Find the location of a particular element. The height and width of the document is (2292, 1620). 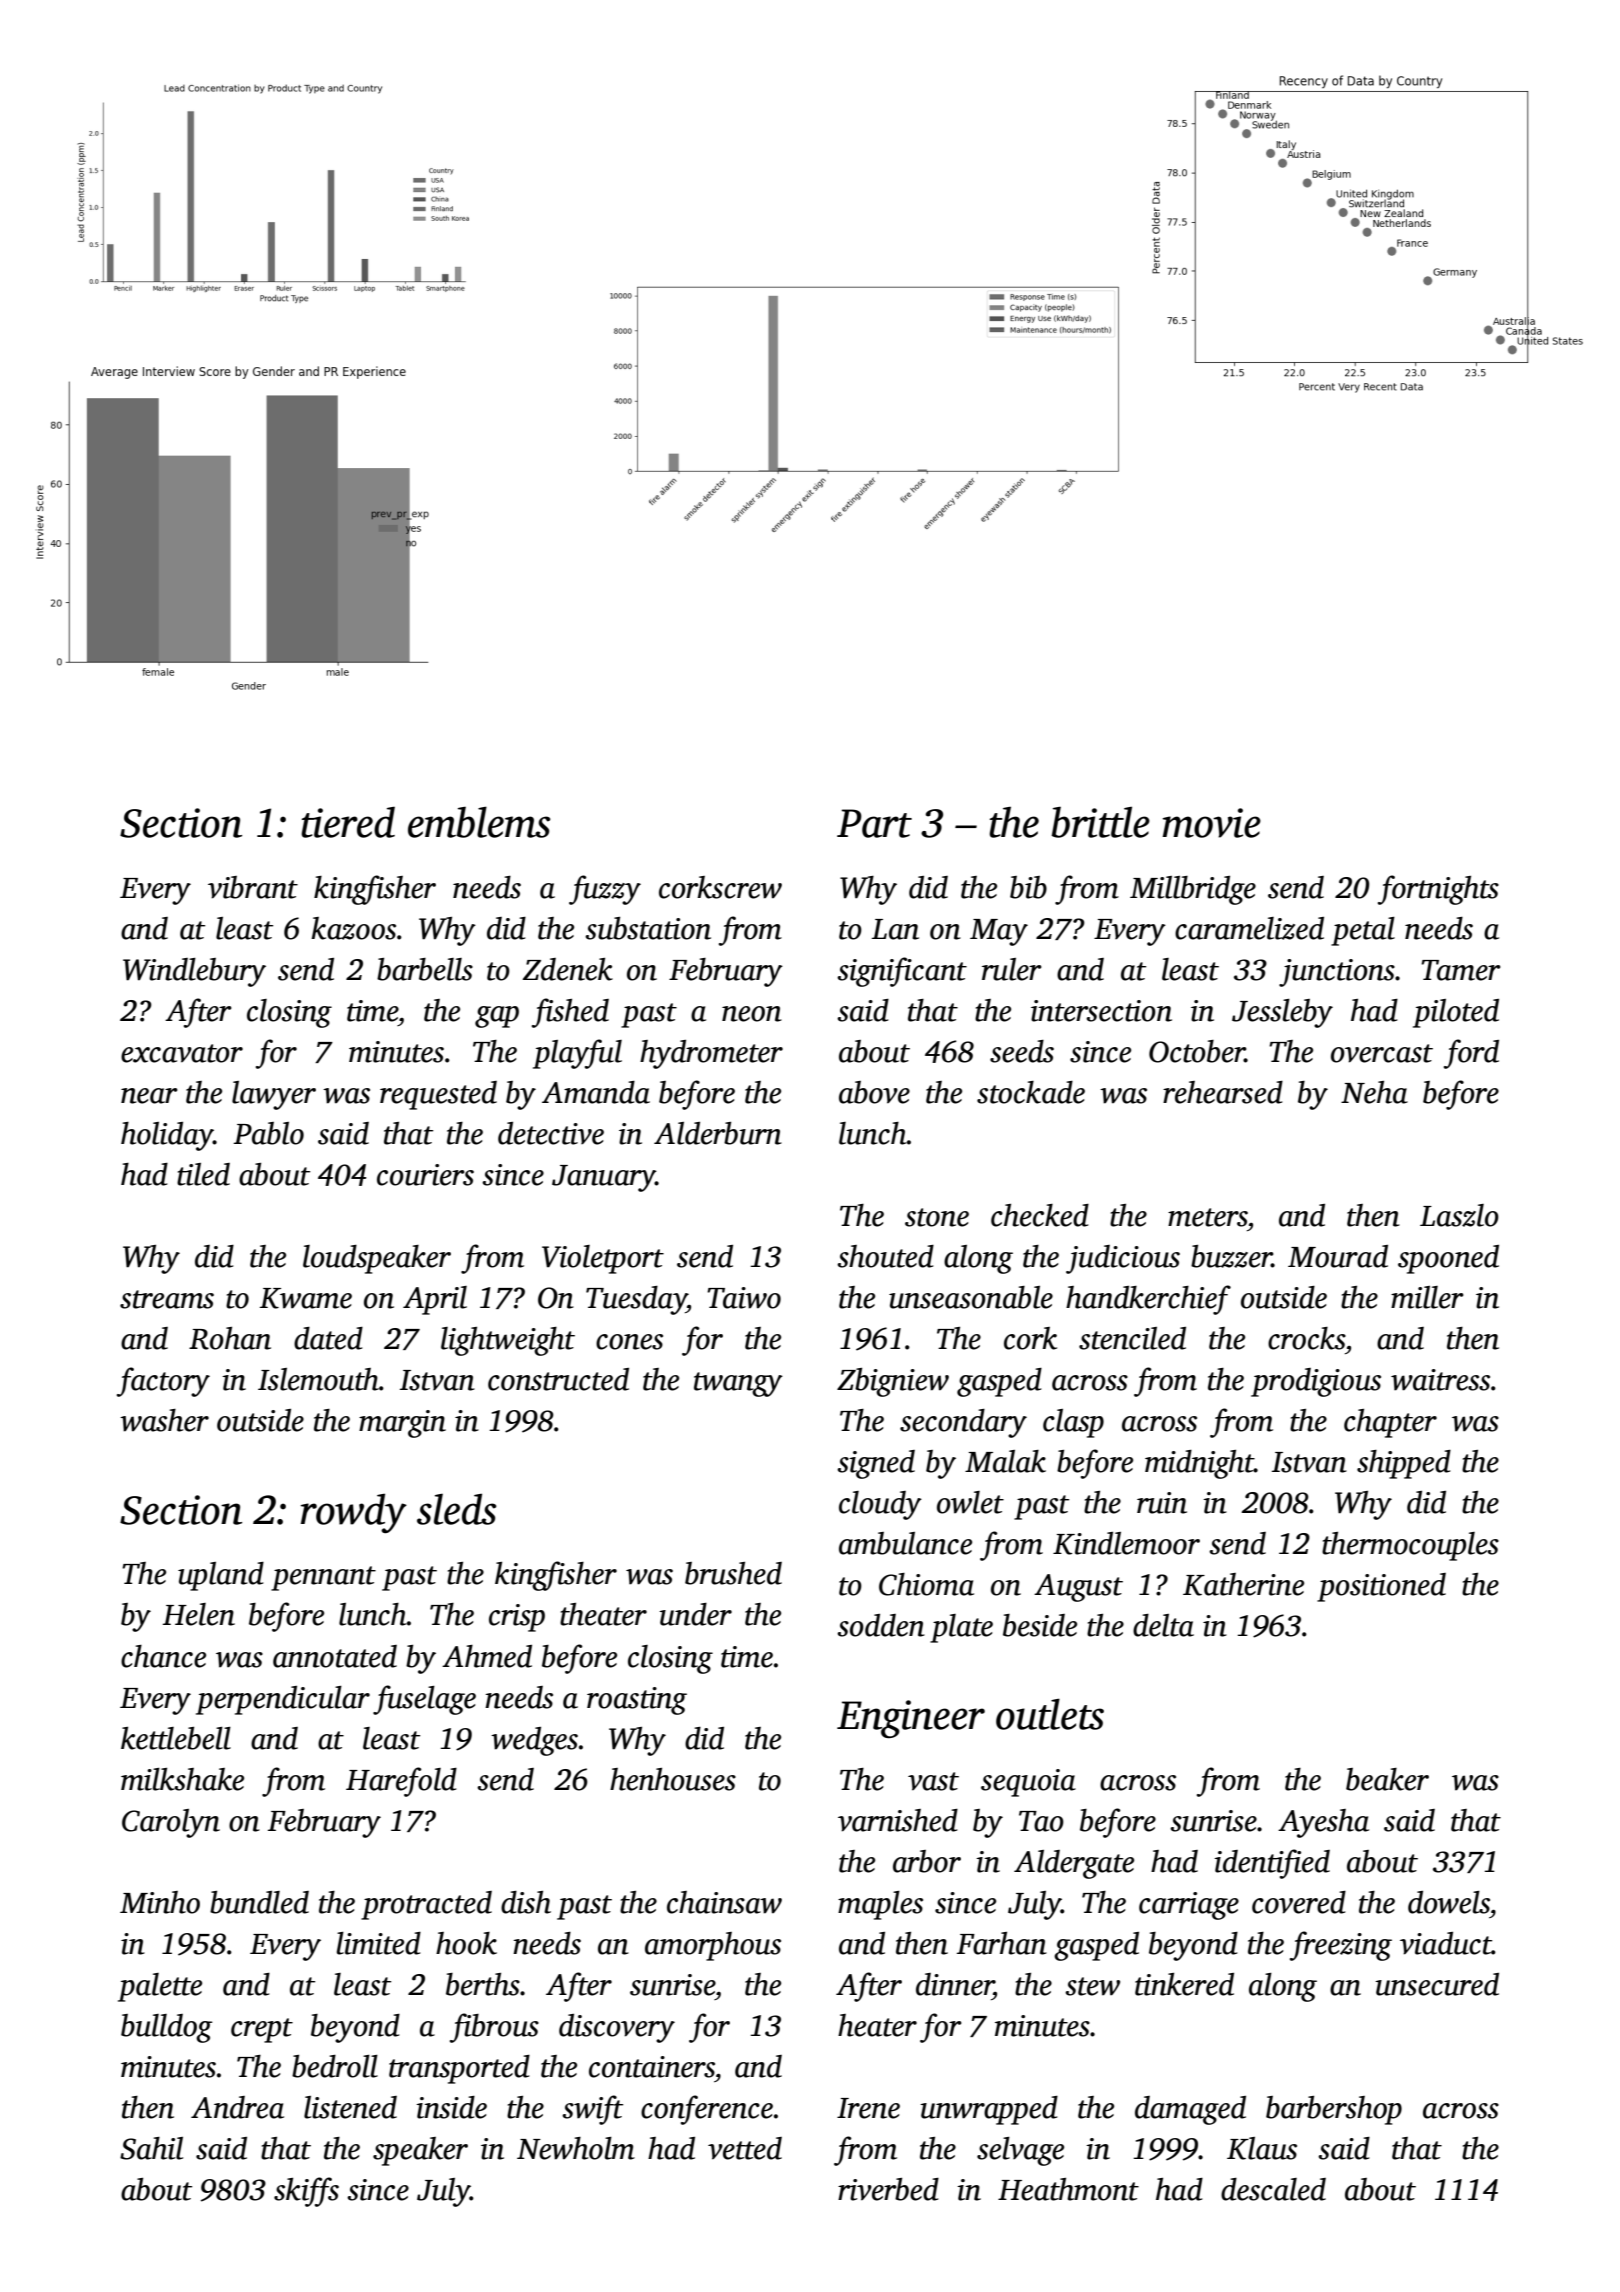

Zdenek is located at coordinates (567, 969).
